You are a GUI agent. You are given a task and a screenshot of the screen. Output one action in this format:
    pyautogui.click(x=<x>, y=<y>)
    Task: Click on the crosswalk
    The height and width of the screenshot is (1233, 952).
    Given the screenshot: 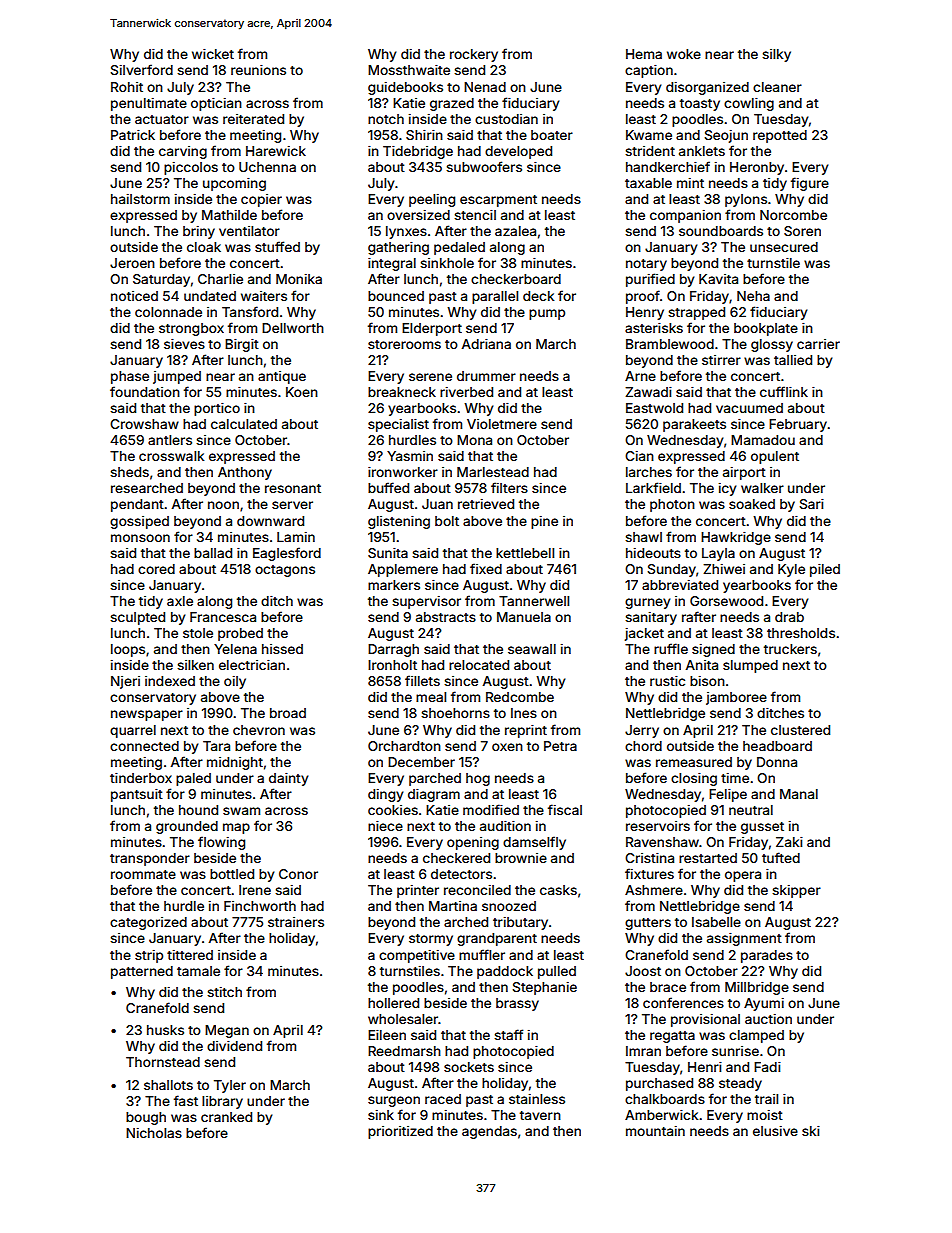 What is the action you would take?
    pyautogui.click(x=171, y=456)
